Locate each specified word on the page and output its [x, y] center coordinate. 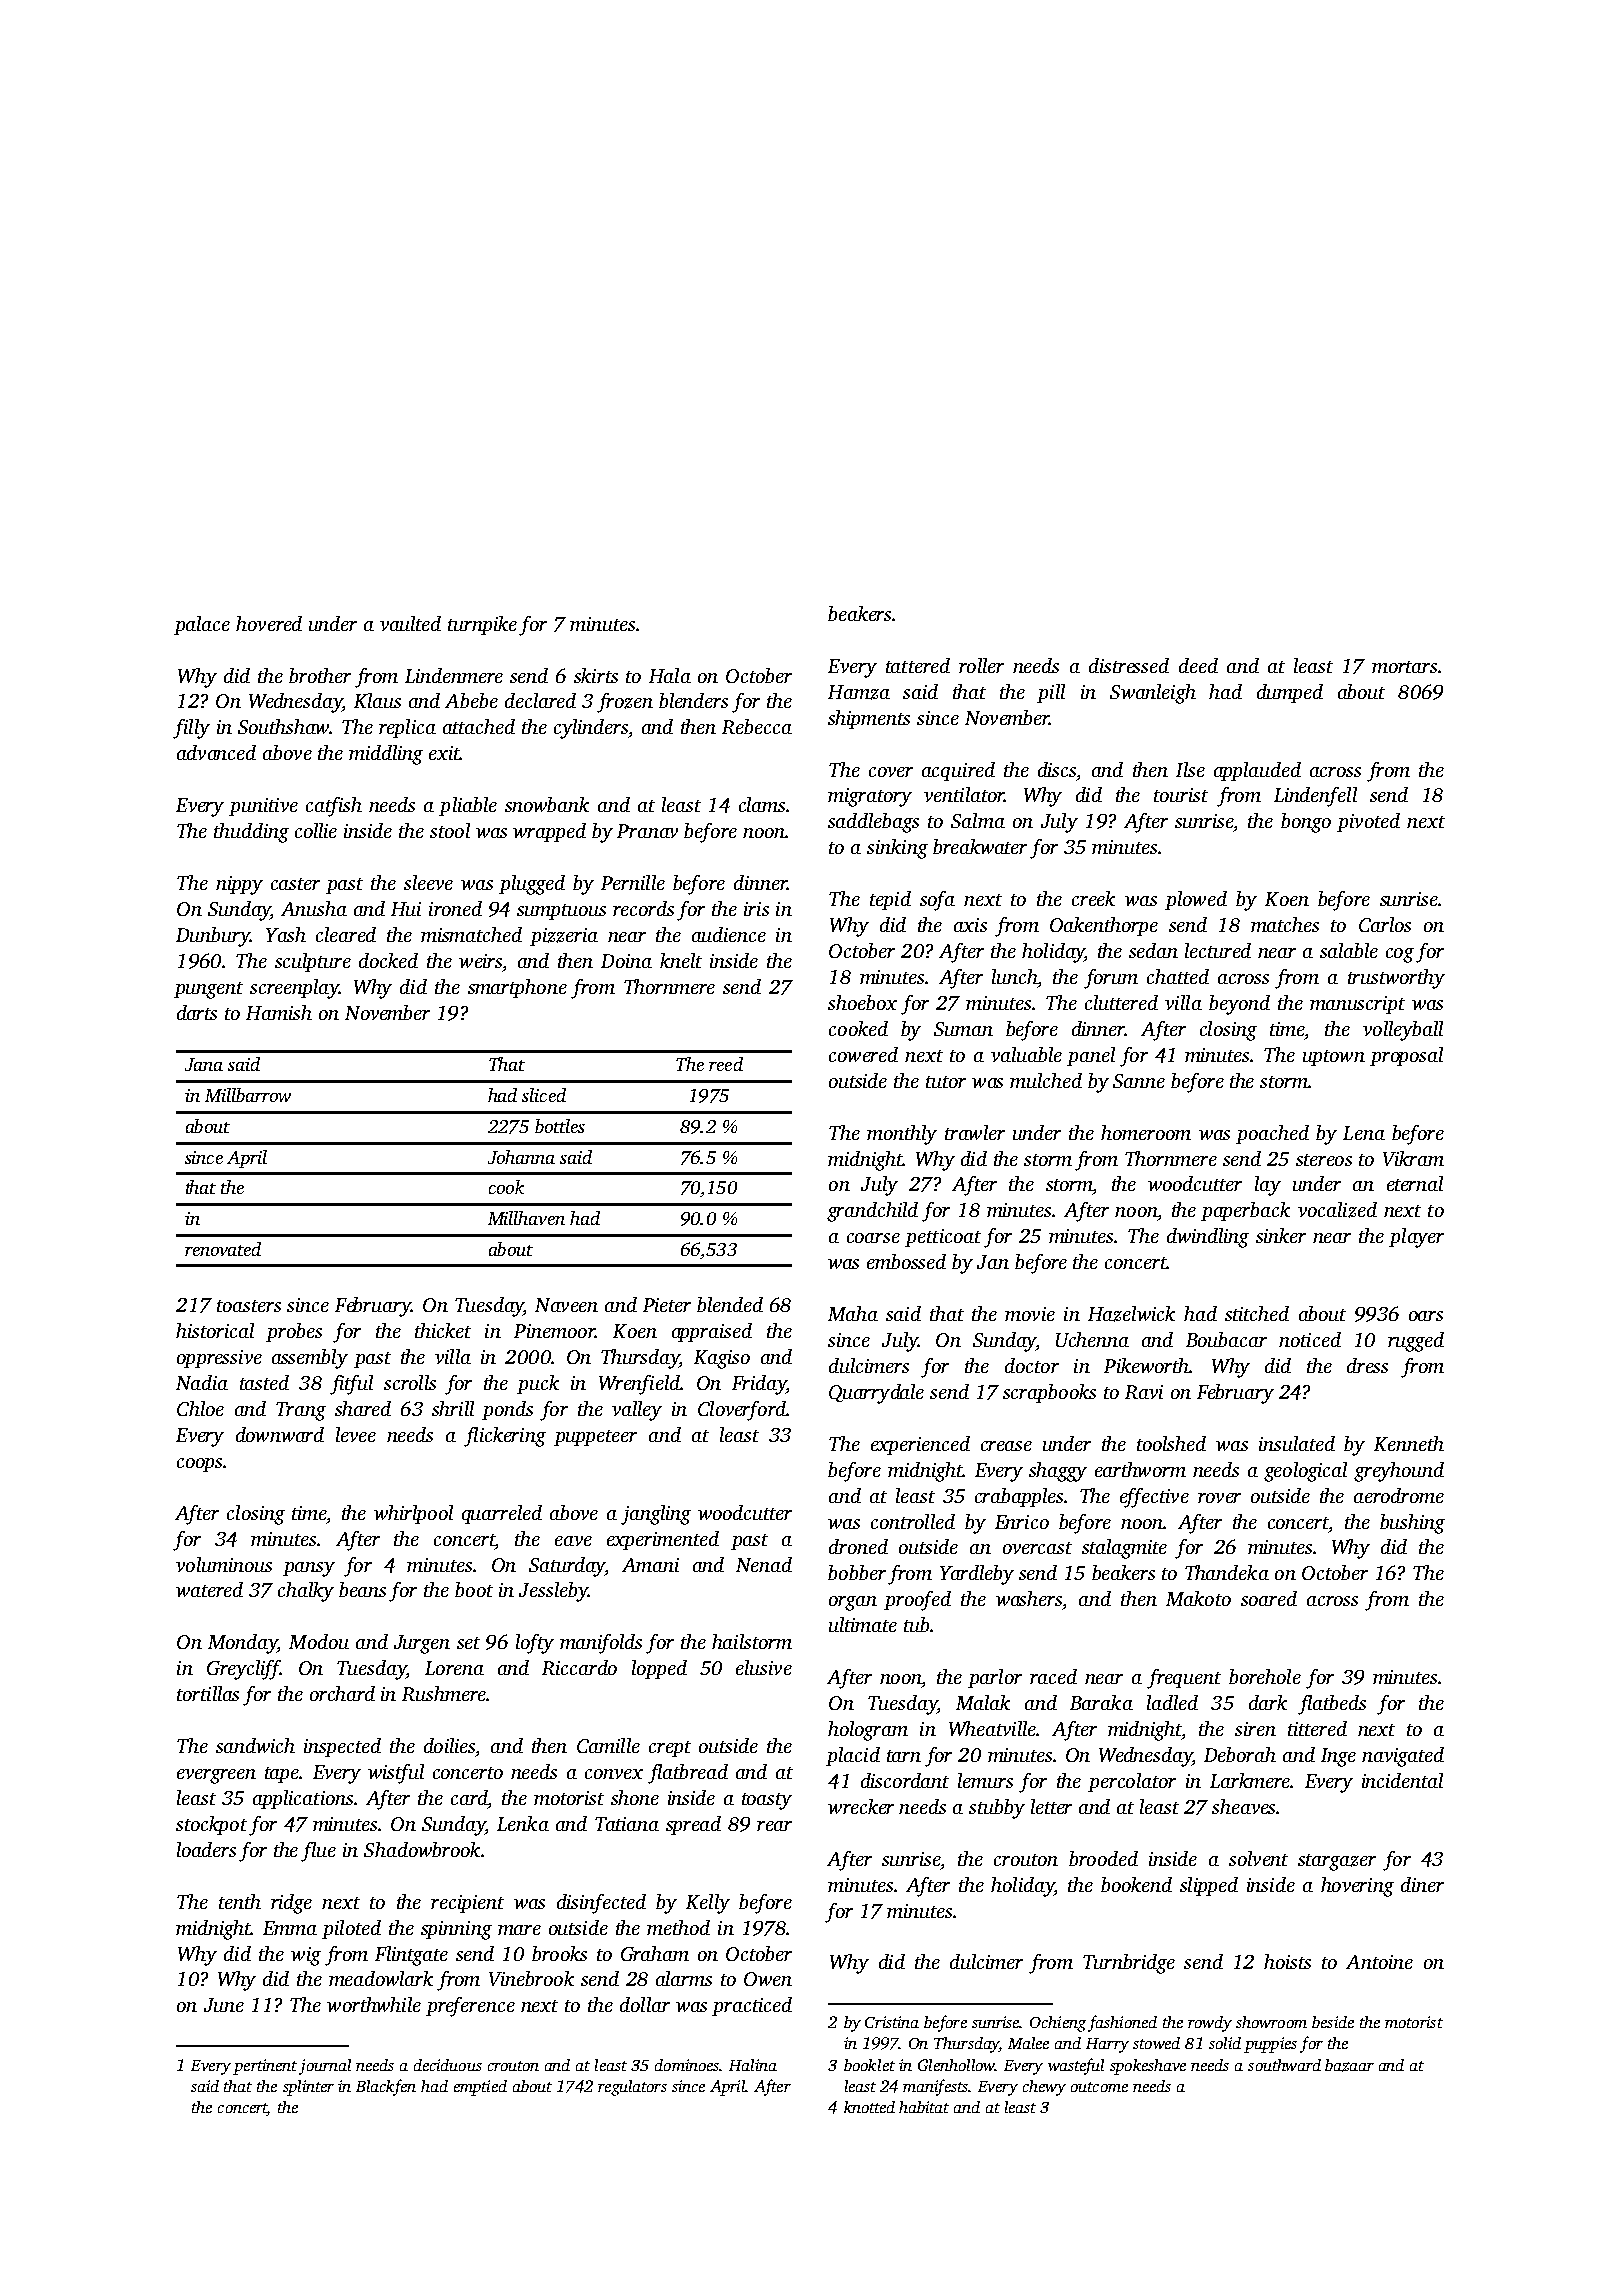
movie [1030, 1314]
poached [1272, 1134]
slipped [1209, 1886]
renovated [223, 1249]
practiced [752, 2006]
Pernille [633, 882]
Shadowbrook [422, 1849]
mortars [1404, 667]
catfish [334, 807]
